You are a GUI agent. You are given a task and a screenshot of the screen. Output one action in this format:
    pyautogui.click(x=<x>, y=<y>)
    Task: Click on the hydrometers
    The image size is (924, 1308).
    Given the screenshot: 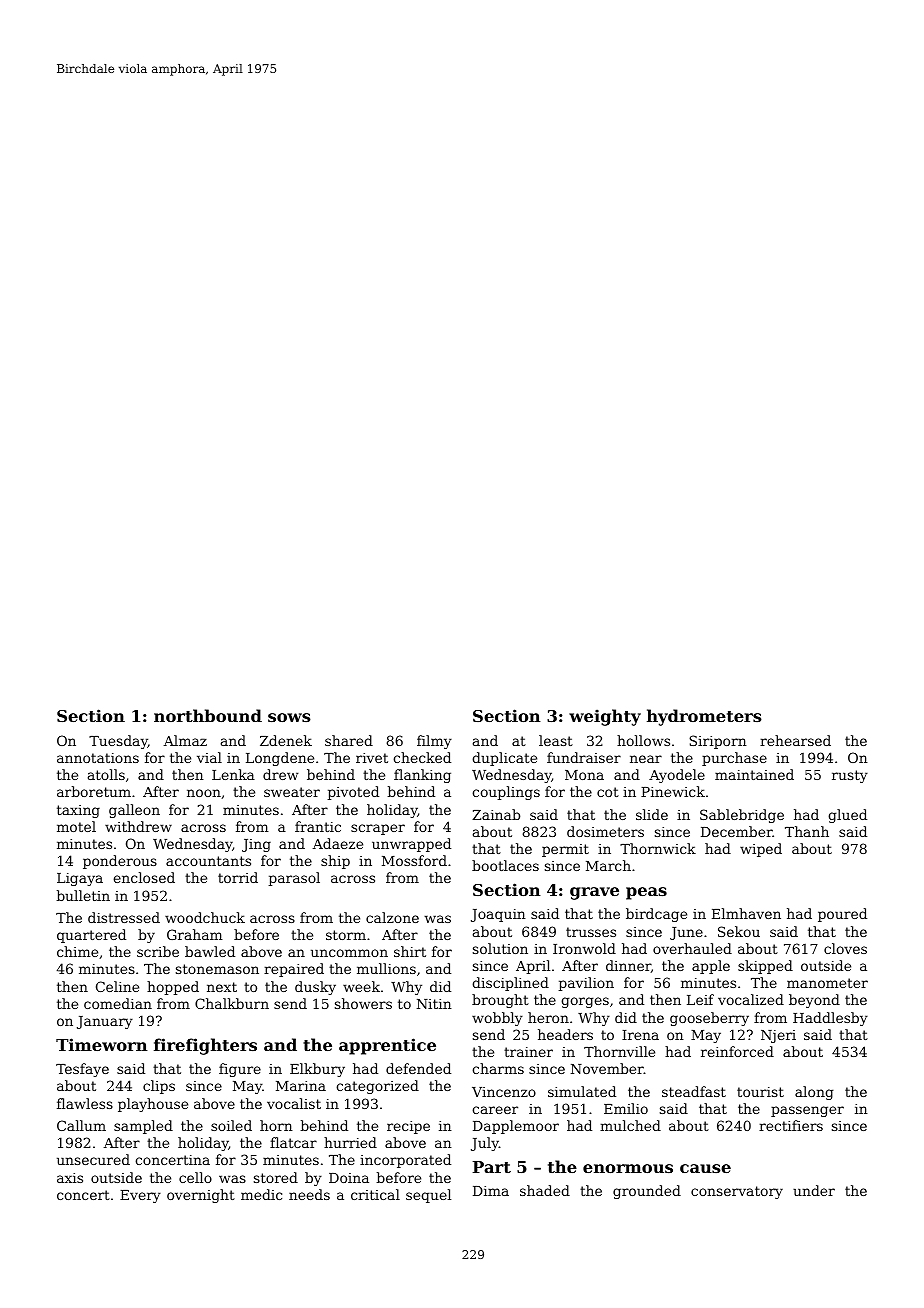 What is the action you would take?
    pyautogui.click(x=704, y=717)
